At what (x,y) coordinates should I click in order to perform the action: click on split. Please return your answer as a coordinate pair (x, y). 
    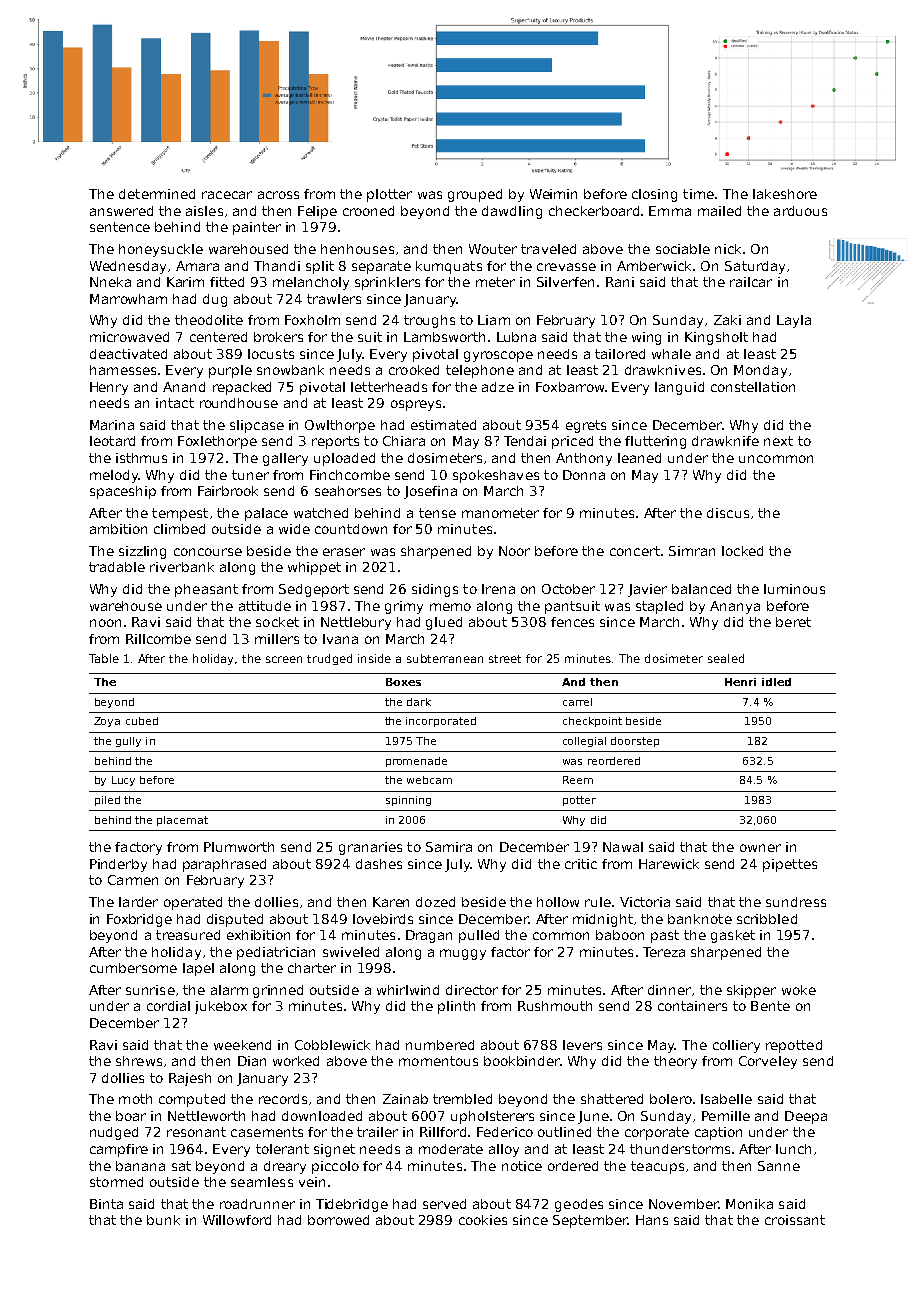
    Looking at the image, I should click on (320, 267).
